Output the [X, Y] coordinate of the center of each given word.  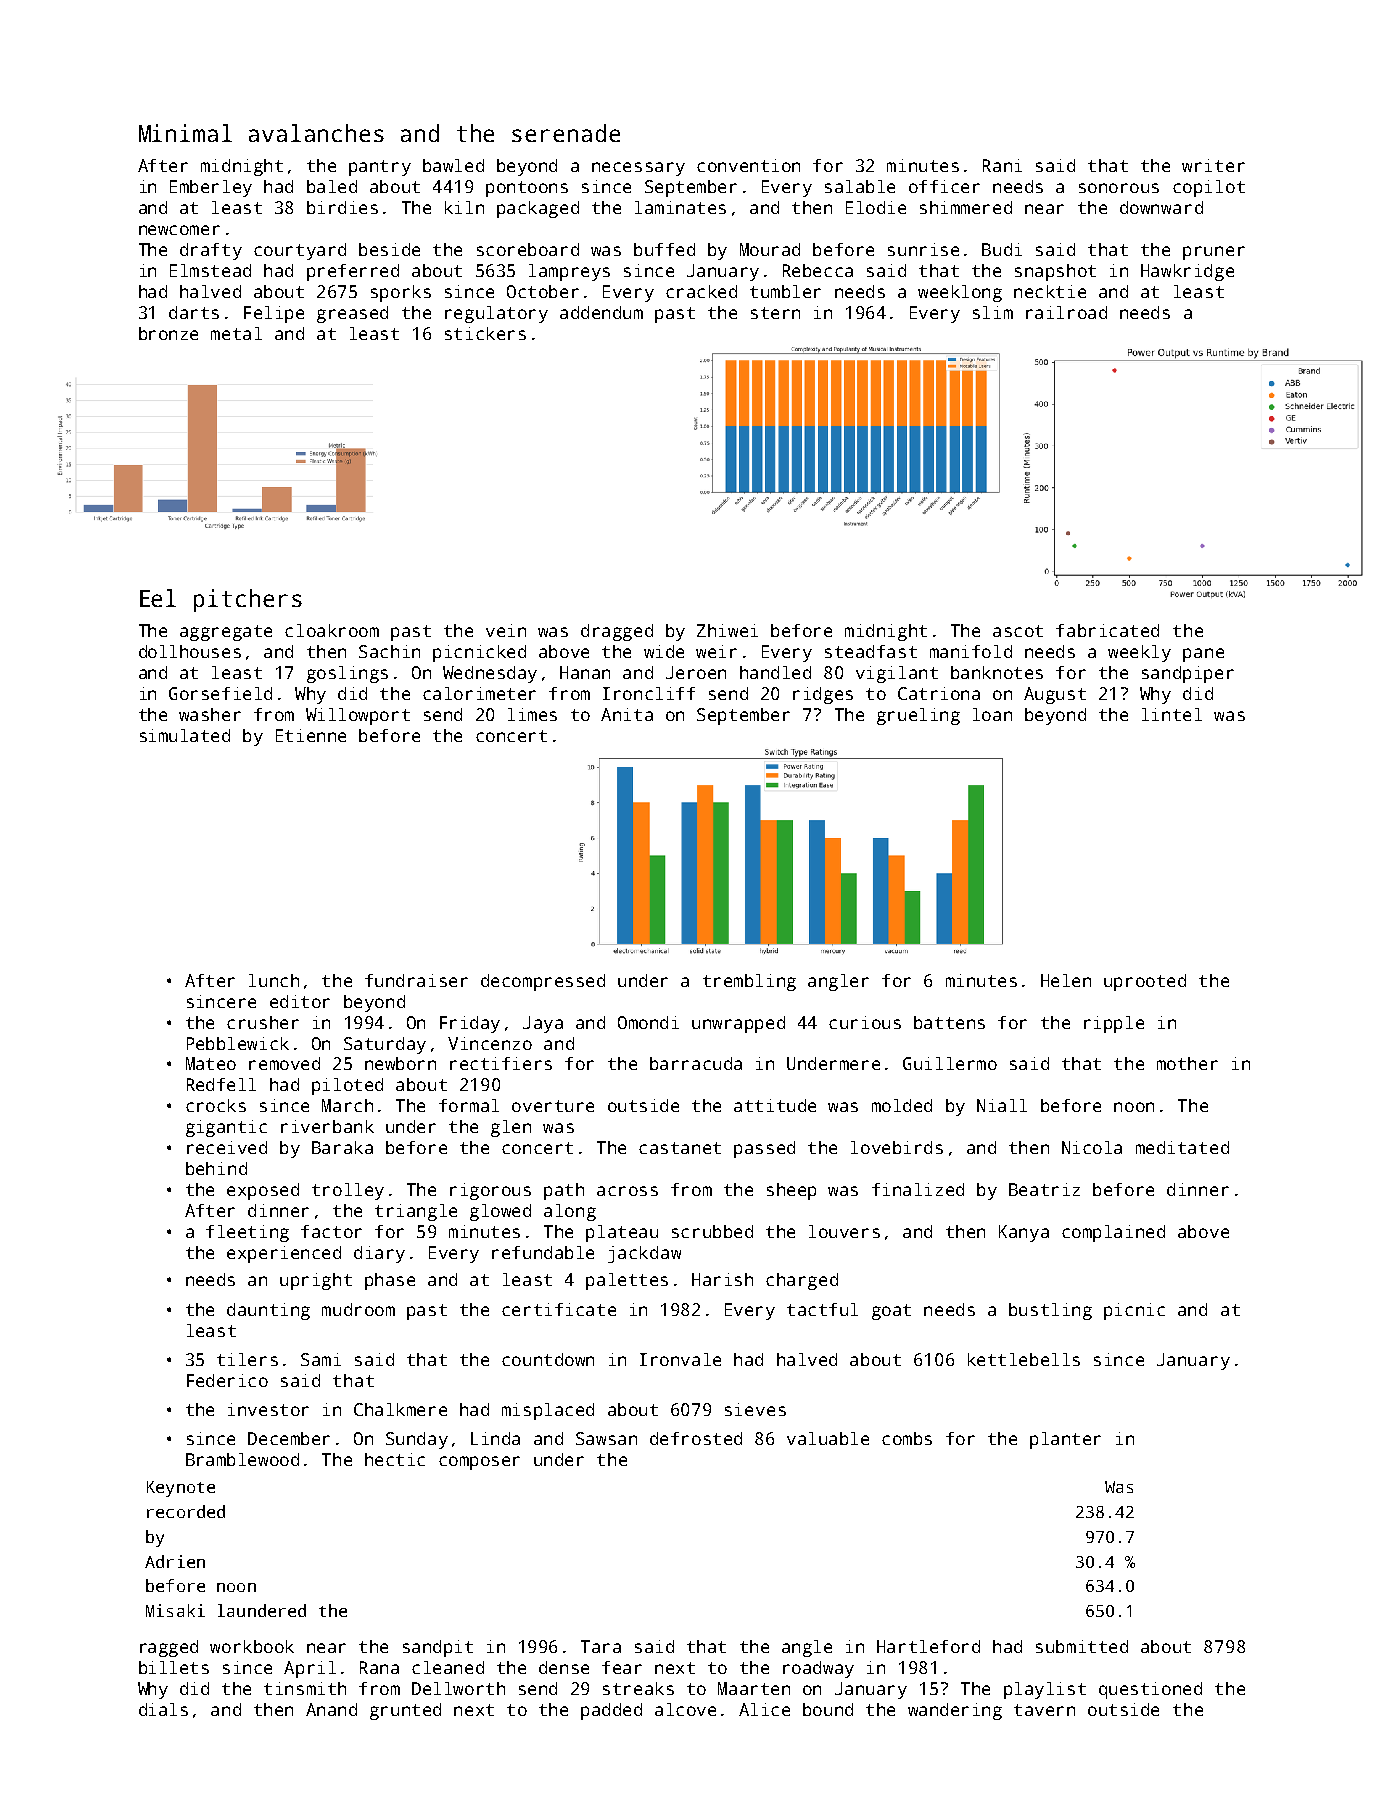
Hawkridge [1187, 272]
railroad [1066, 312]
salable [860, 186]
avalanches [316, 133]
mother [1187, 1063]
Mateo [211, 1063]
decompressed [543, 982]
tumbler [785, 291]
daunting [268, 1311]
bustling [1050, 1311]
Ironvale [680, 1359]
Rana [379, 1667]
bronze [168, 333]
